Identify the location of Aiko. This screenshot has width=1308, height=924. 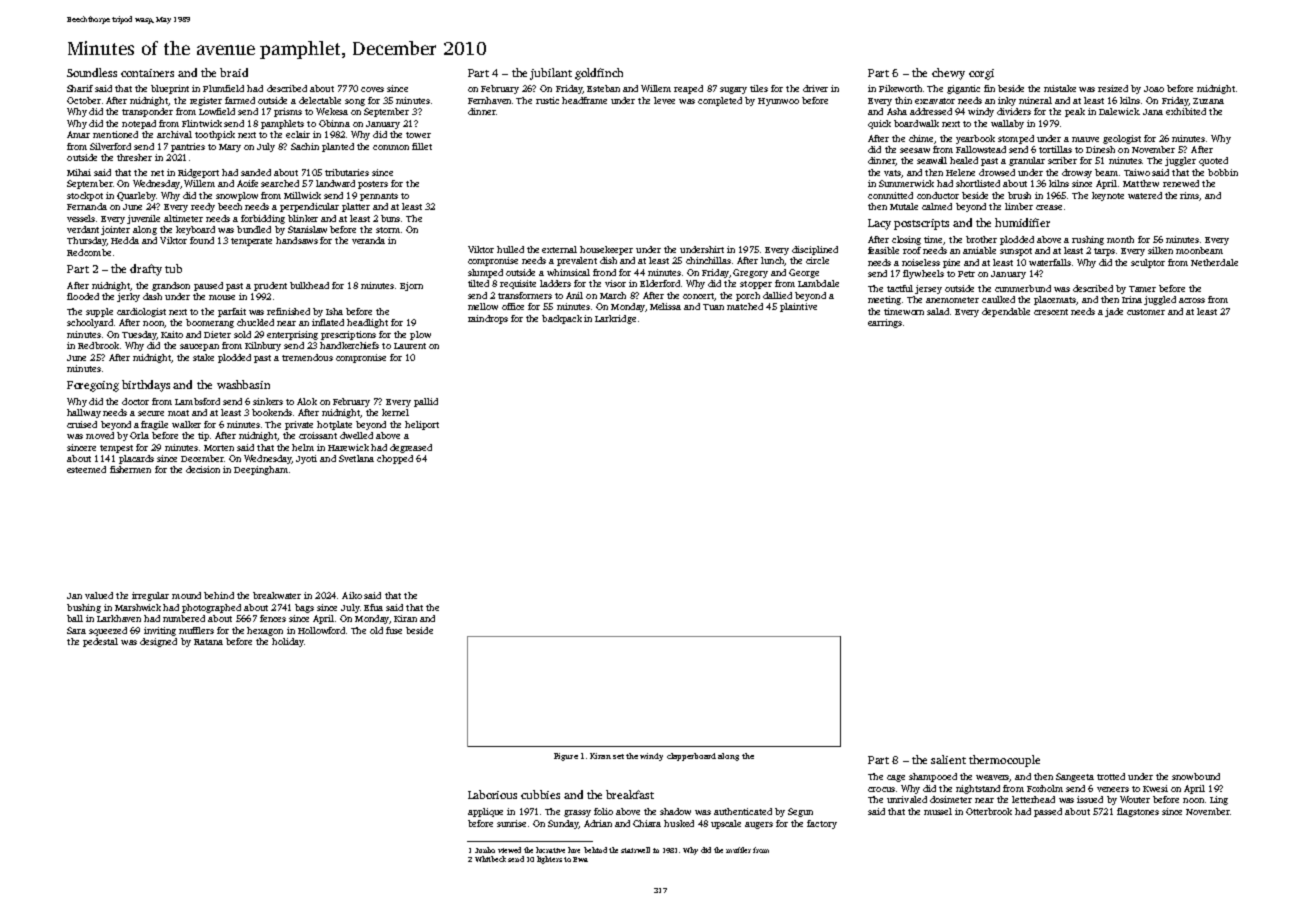
(352, 595).
